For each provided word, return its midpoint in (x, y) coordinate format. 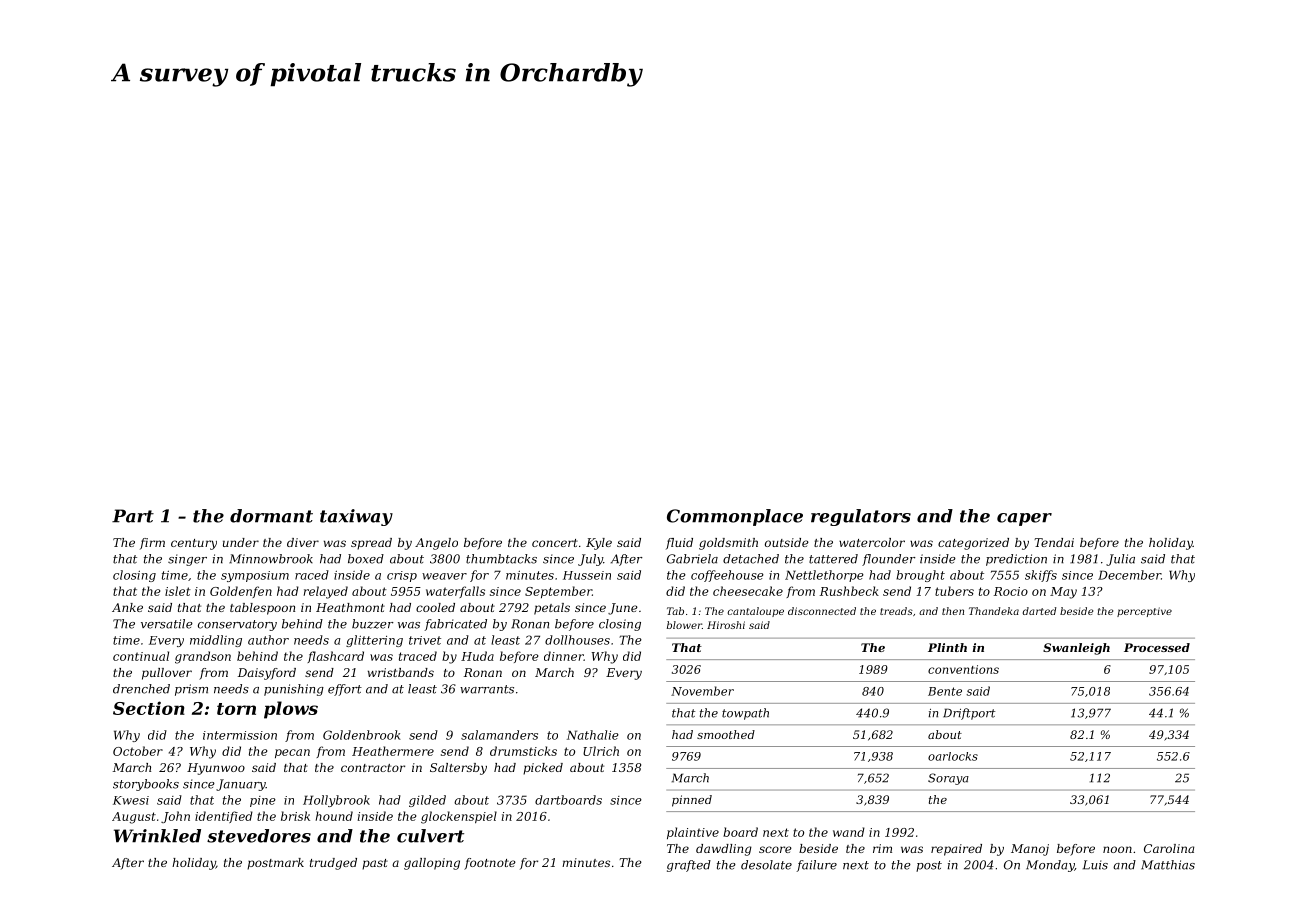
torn (236, 709)
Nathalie (593, 735)
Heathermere (393, 751)
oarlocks (953, 756)
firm (152, 544)
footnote (490, 864)
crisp (402, 576)
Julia (1120, 560)
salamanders (499, 735)
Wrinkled (157, 836)
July (590, 560)
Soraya (948, 779)
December (1129, 575)
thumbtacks (501, 559)
